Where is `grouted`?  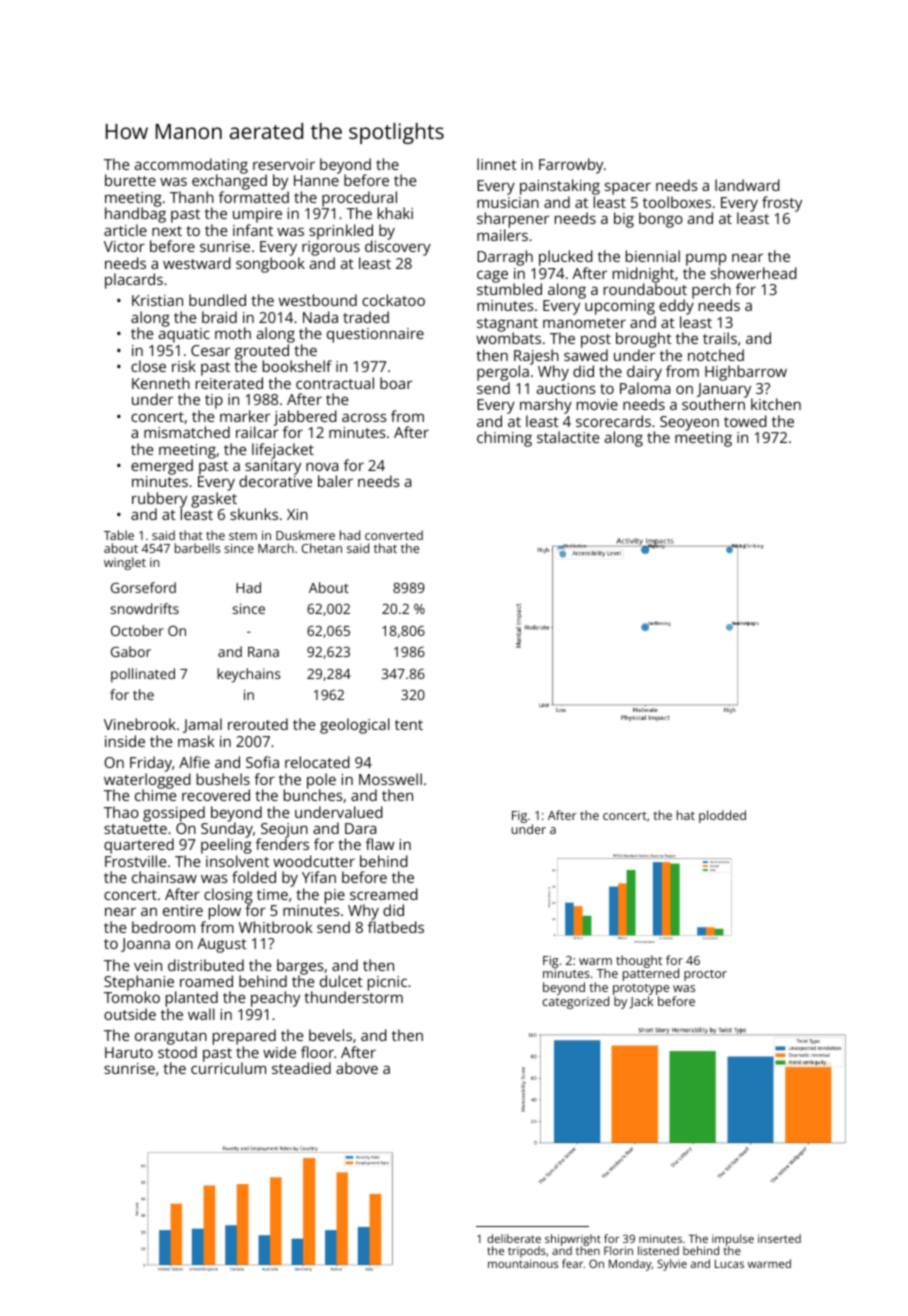 grouted is located at coordinates (263, 352).
